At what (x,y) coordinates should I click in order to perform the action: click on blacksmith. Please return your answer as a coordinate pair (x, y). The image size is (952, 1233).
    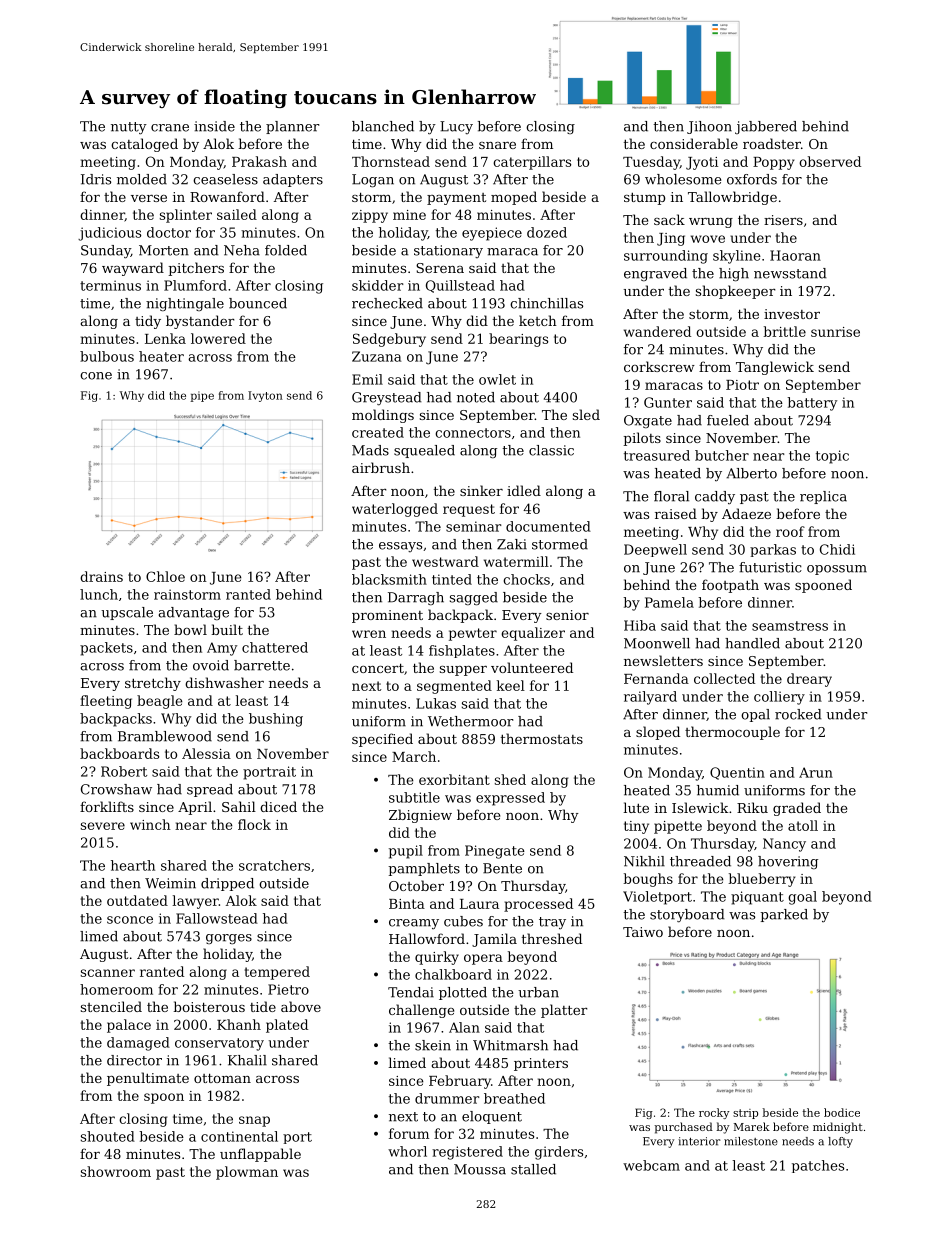
    Looking at the image, I should click on (389, 579).
